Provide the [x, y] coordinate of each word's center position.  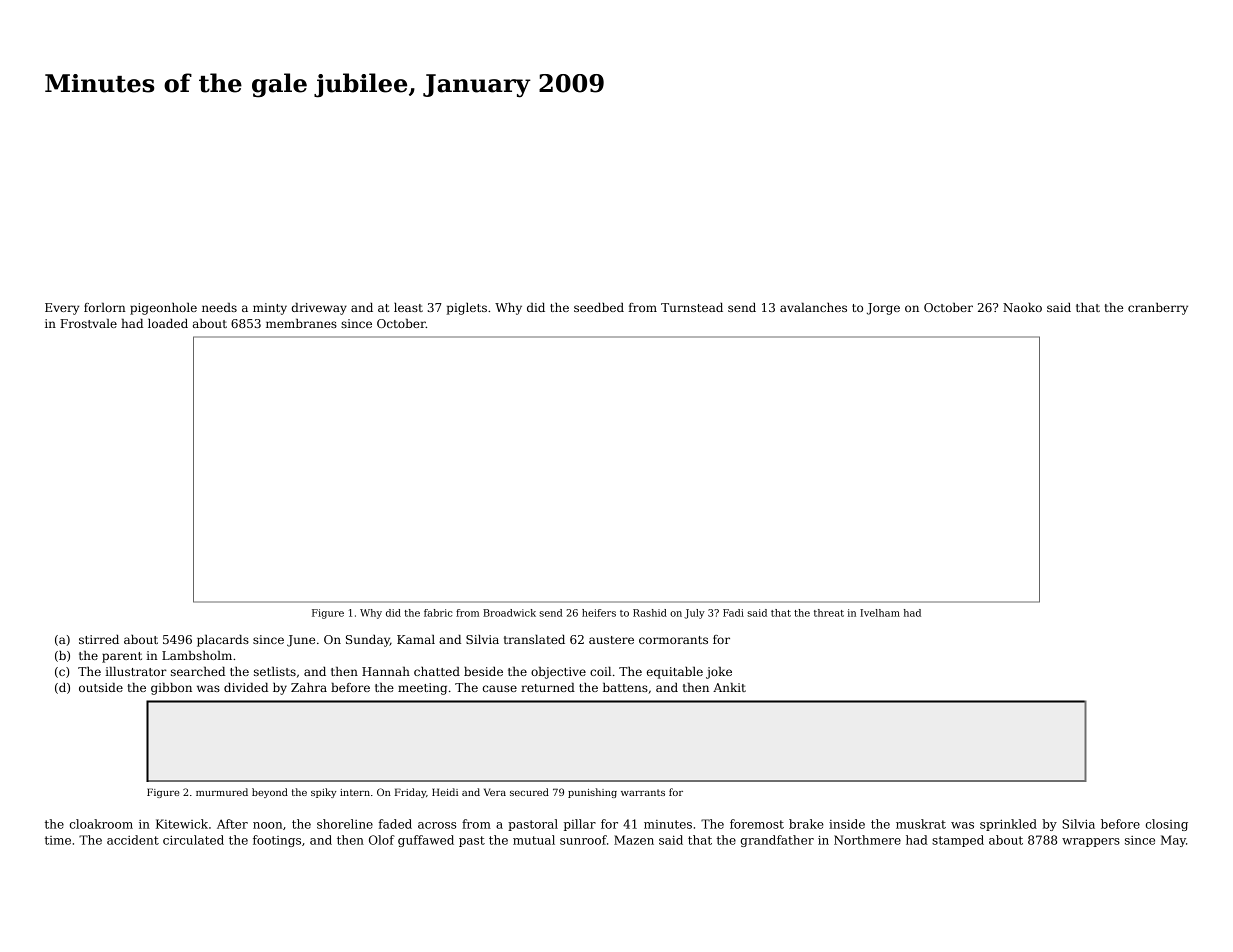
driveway [319, 309]
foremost [757, 824]
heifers [599, 613]
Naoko [1022, 307]
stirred [99, 639]
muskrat [921, 824]
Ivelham [880, 613]
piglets [467, 309]
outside [101, 687]
